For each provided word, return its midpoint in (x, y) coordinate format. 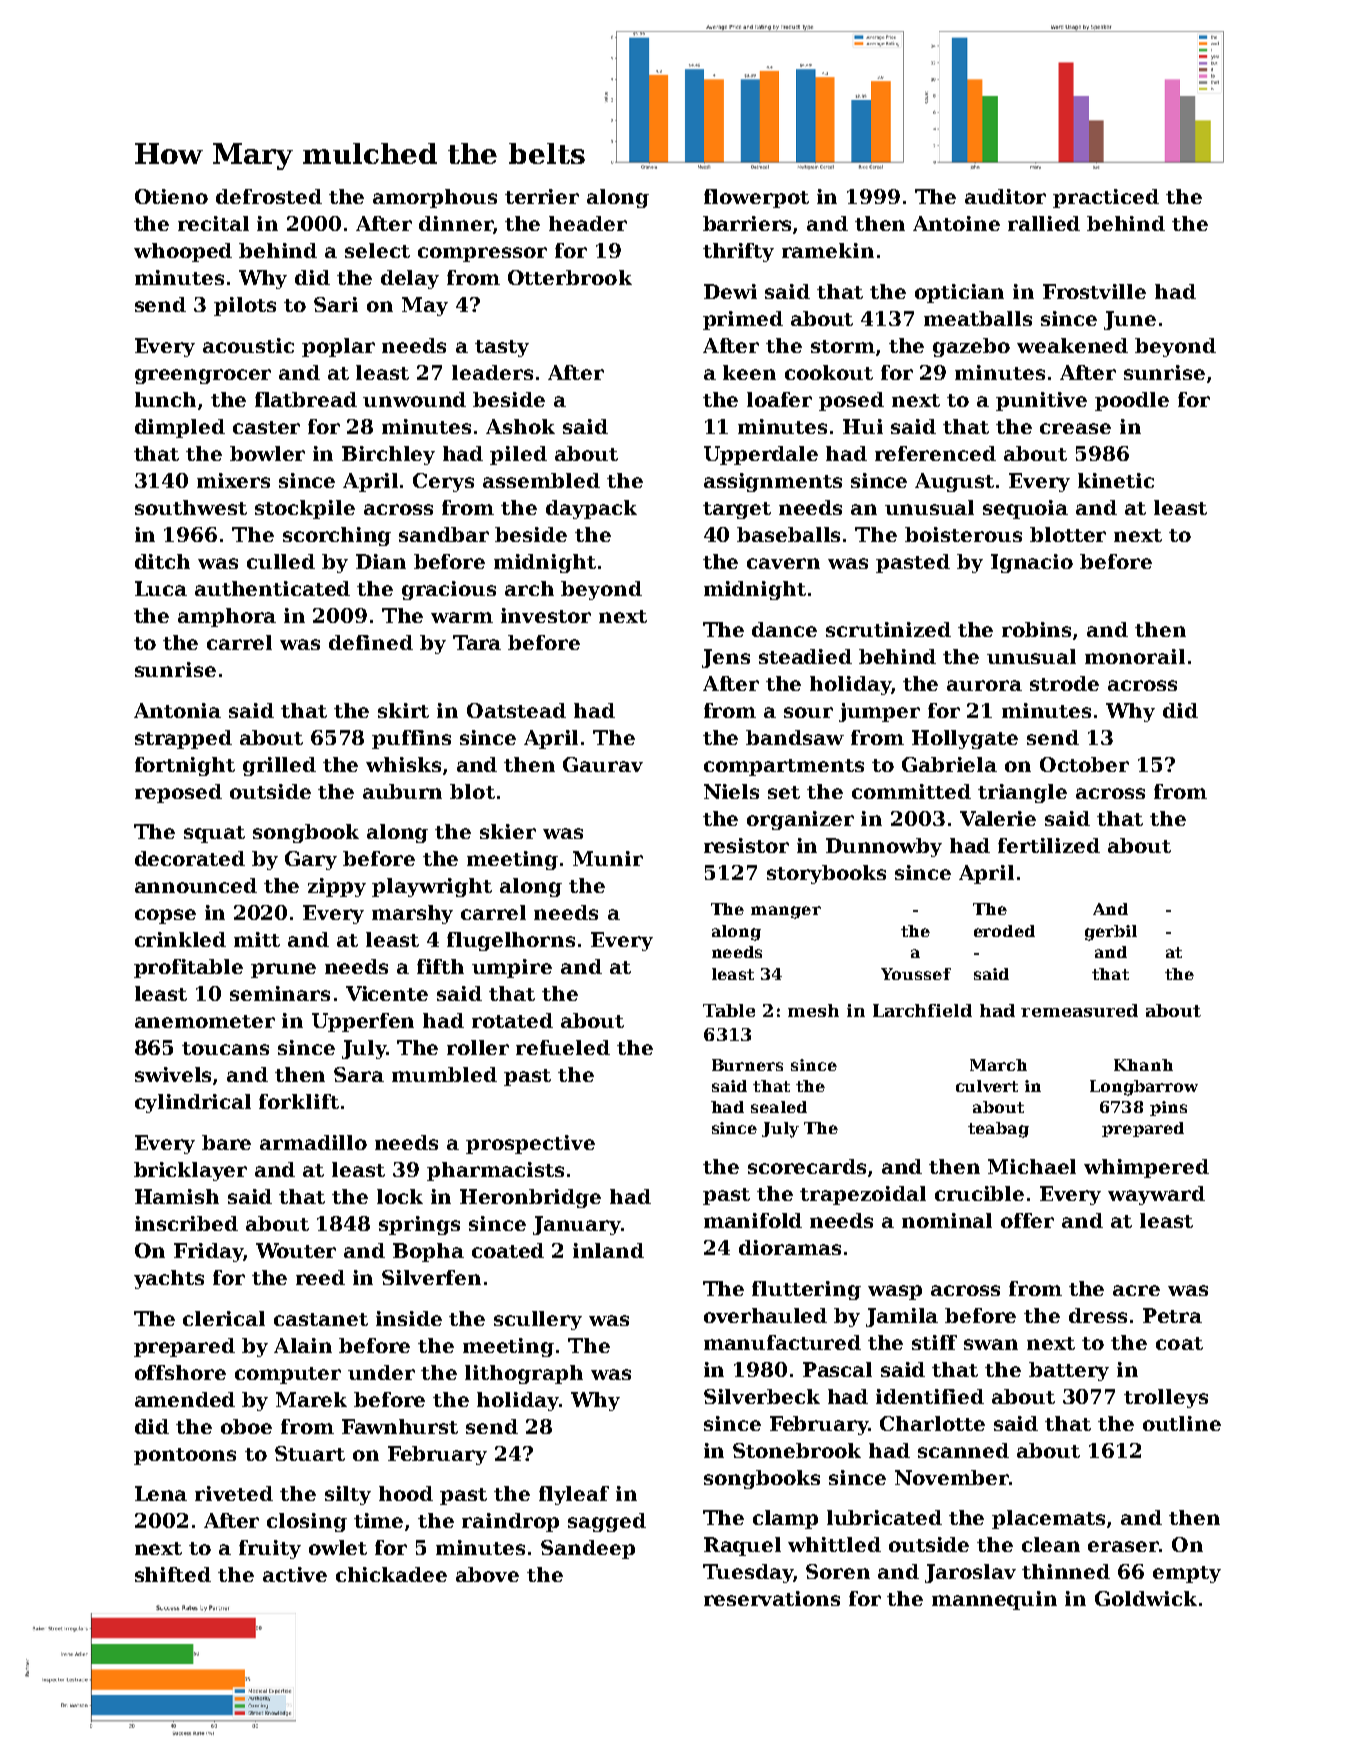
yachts (169, 1279)
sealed (779, 1107)
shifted (173, 1574)
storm (843, 346)
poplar (338, 347)
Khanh (1143, 1065)
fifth (440, 966)
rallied (1044, 223)
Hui (863, 426)
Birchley (388, 455)
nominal (947, 1220)
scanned (963, 1450)
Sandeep (588, 1549)
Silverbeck (762, 1396)
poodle (1132, 401)
